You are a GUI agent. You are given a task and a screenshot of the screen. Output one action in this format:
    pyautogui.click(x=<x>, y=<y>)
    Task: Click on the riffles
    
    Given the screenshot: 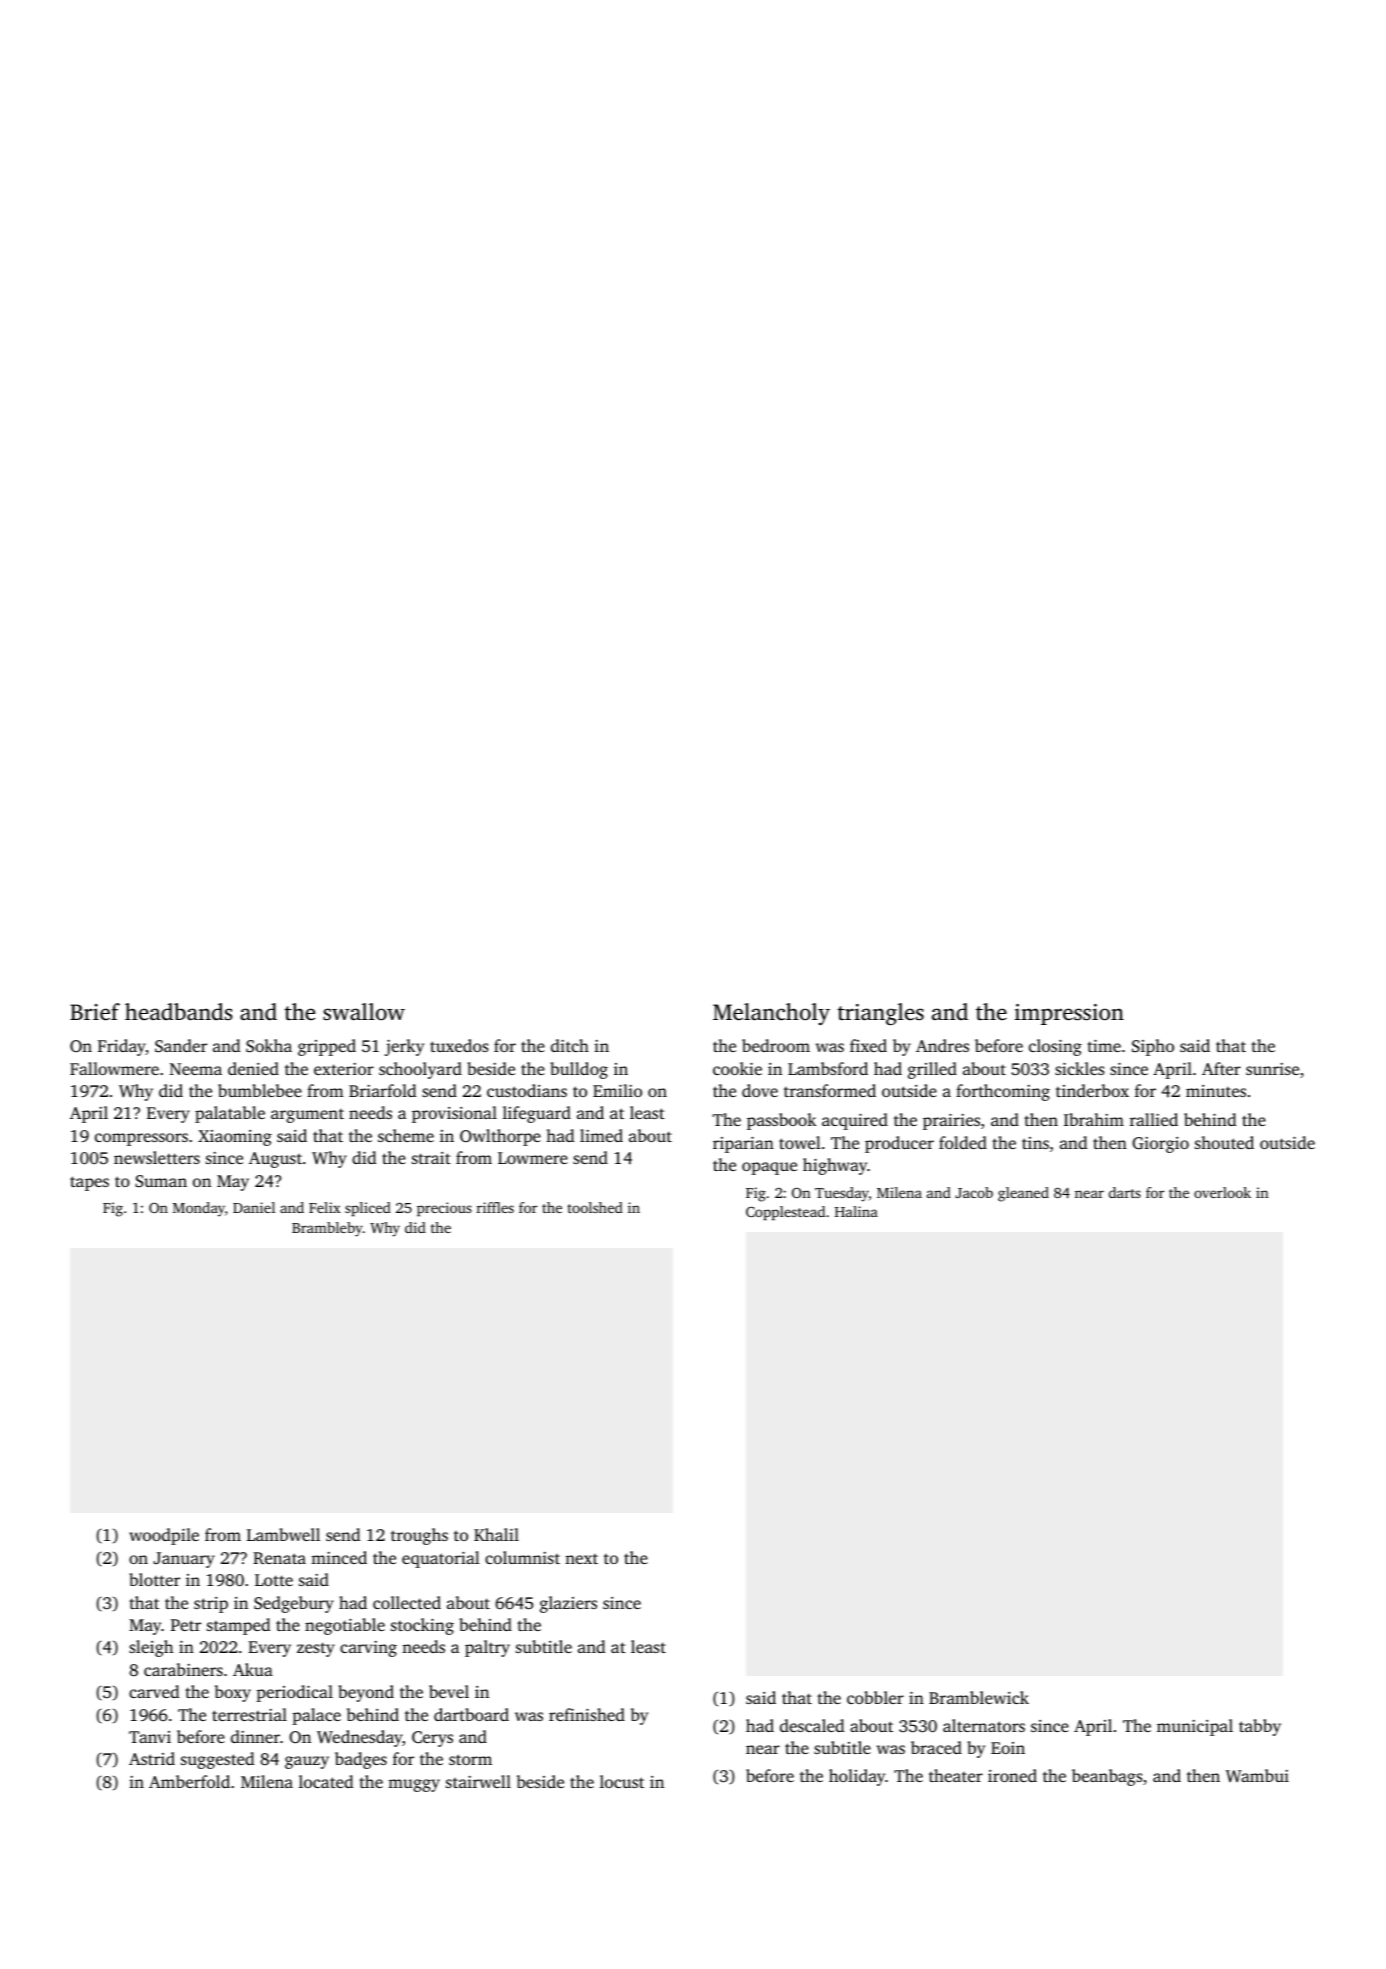 What is the action you would take?
    pyautogui.click(x=495, y=1207)
